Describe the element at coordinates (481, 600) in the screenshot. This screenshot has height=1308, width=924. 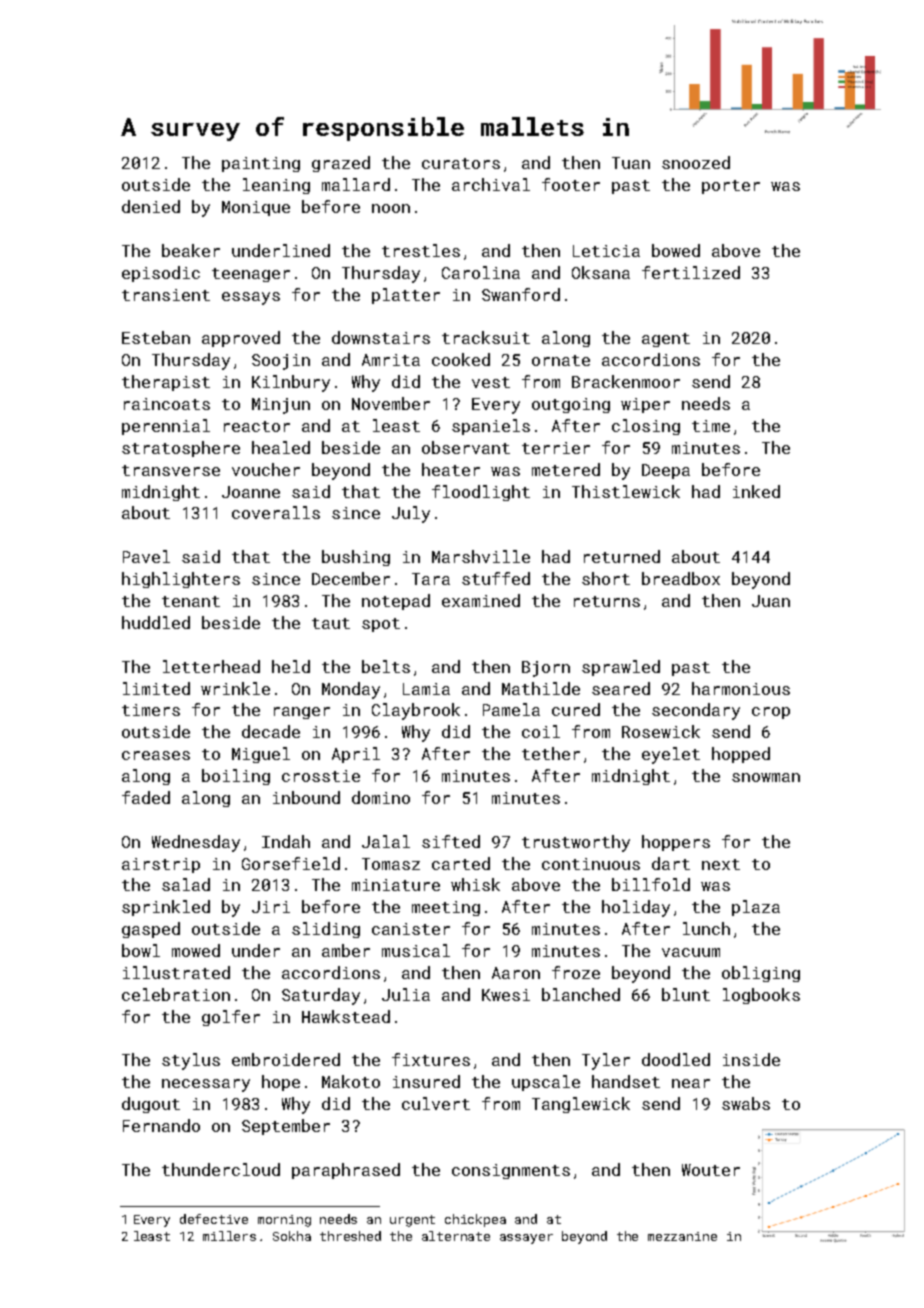
I see `examined` at that location.
